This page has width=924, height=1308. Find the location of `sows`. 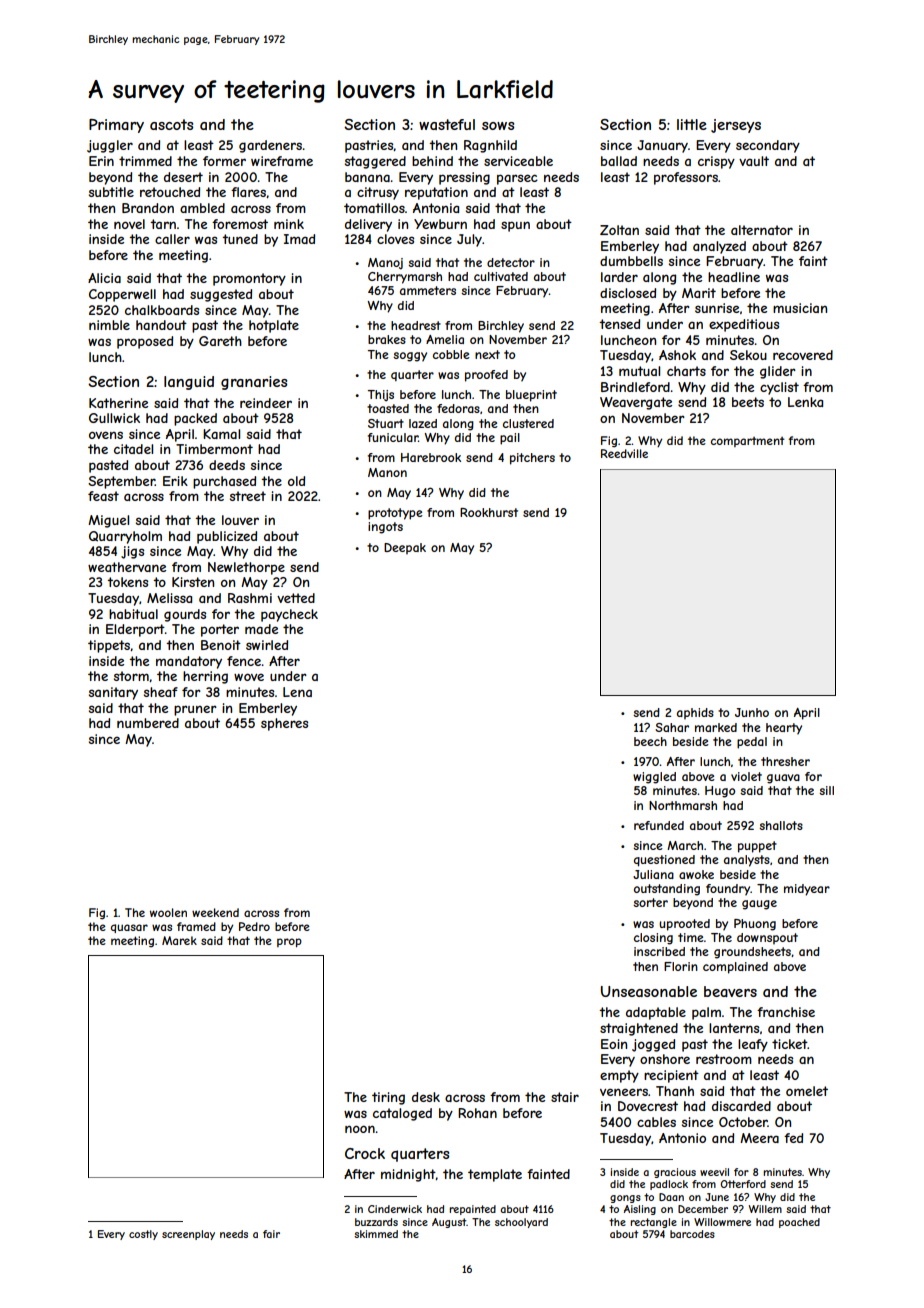

sows is located at coordinates (498, 126).
